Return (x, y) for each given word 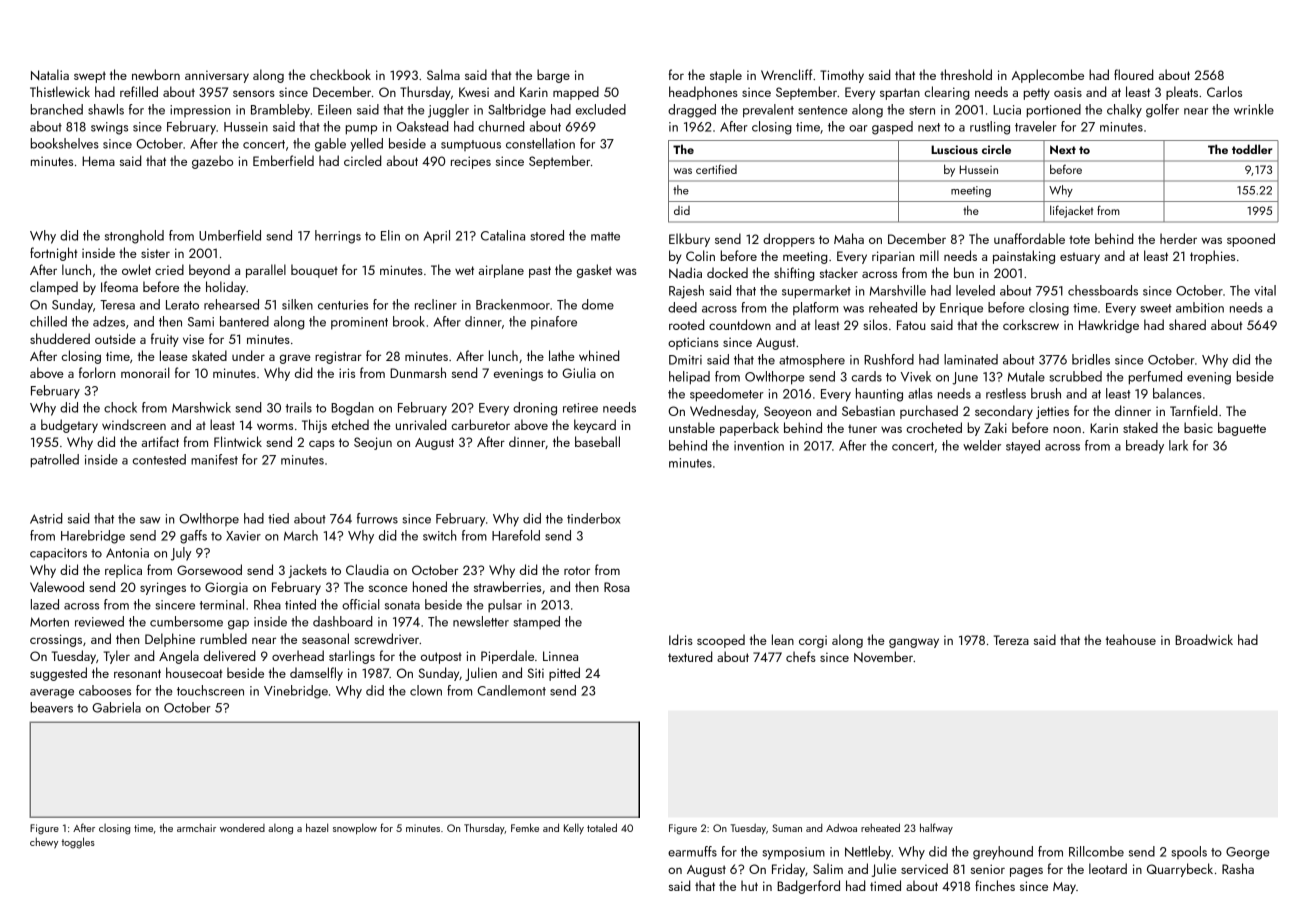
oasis (1068, 92)
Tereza (1011, 640)
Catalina (503, 235)
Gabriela (116, 707)
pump (361, 130)
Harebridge (93, 537)
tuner (862, 428)
